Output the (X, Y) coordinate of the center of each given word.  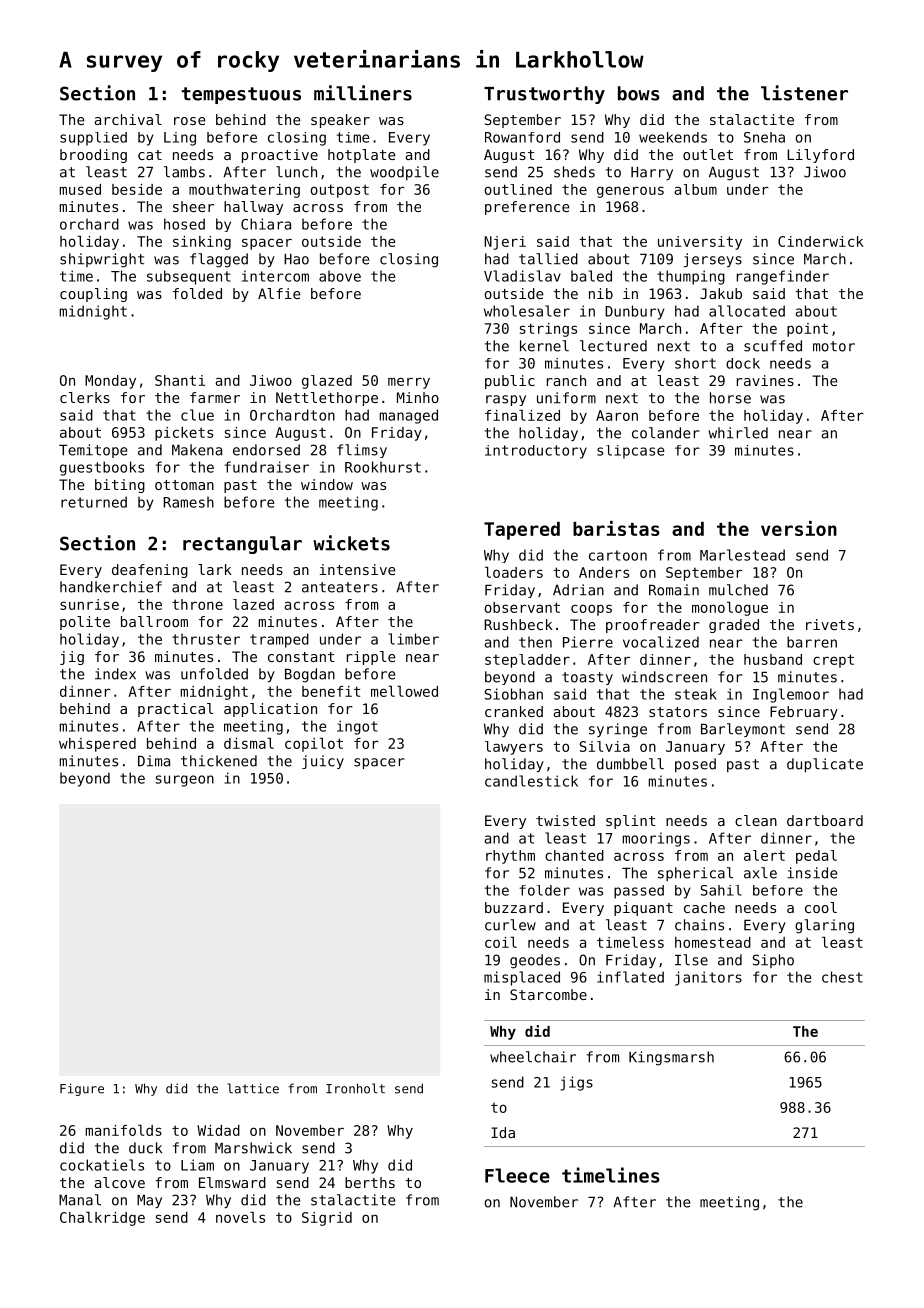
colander (666, 433)
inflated (630, 977)
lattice (253, 1088)
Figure (82, 1089)
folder (545, 890)
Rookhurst (383, 467)
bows (639, 93)
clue (197, 415)
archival (128, 119)
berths (370, 1182)
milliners (363, 93)
